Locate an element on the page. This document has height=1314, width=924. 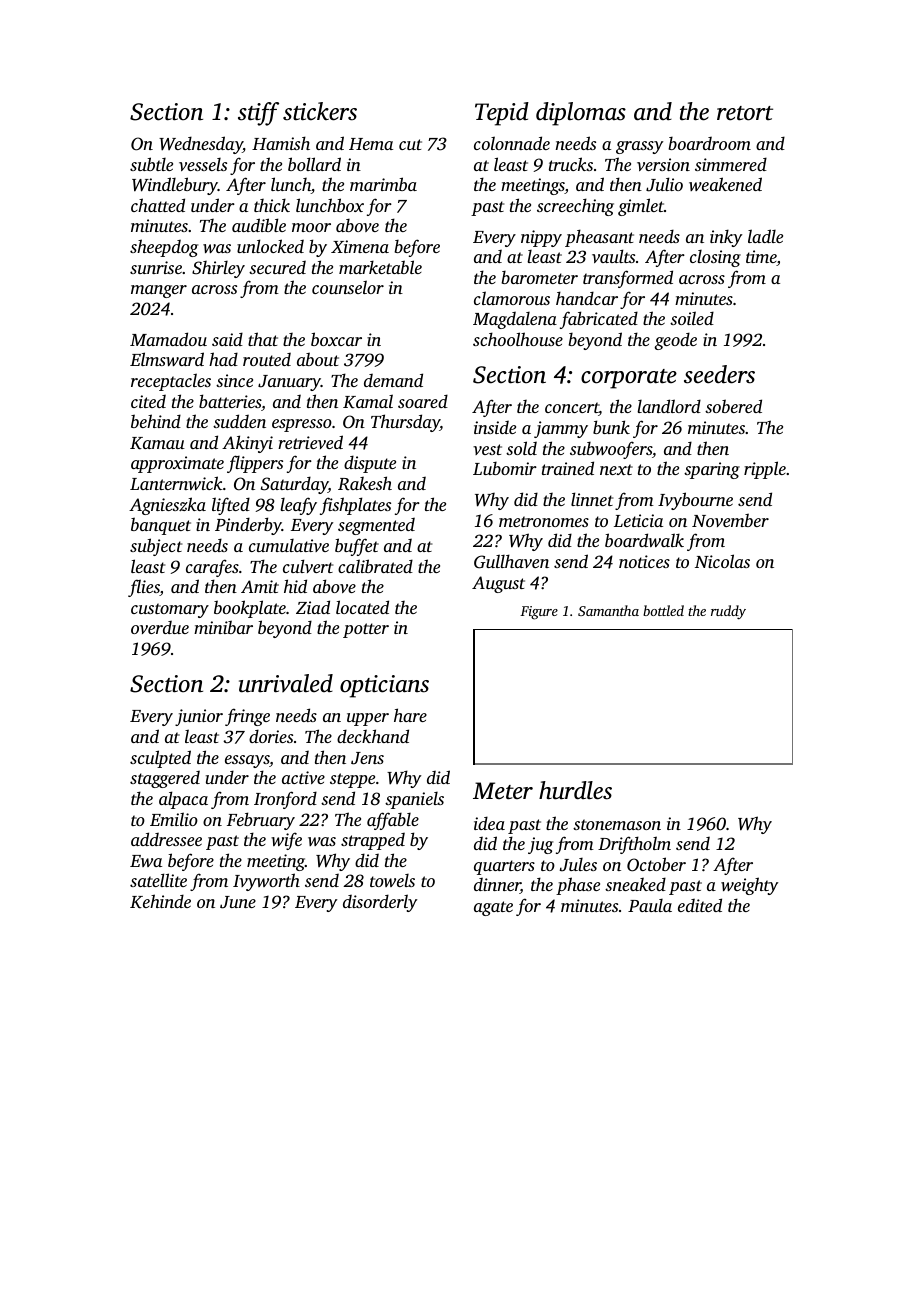
hurdles is located at coordinates (575, 790).
